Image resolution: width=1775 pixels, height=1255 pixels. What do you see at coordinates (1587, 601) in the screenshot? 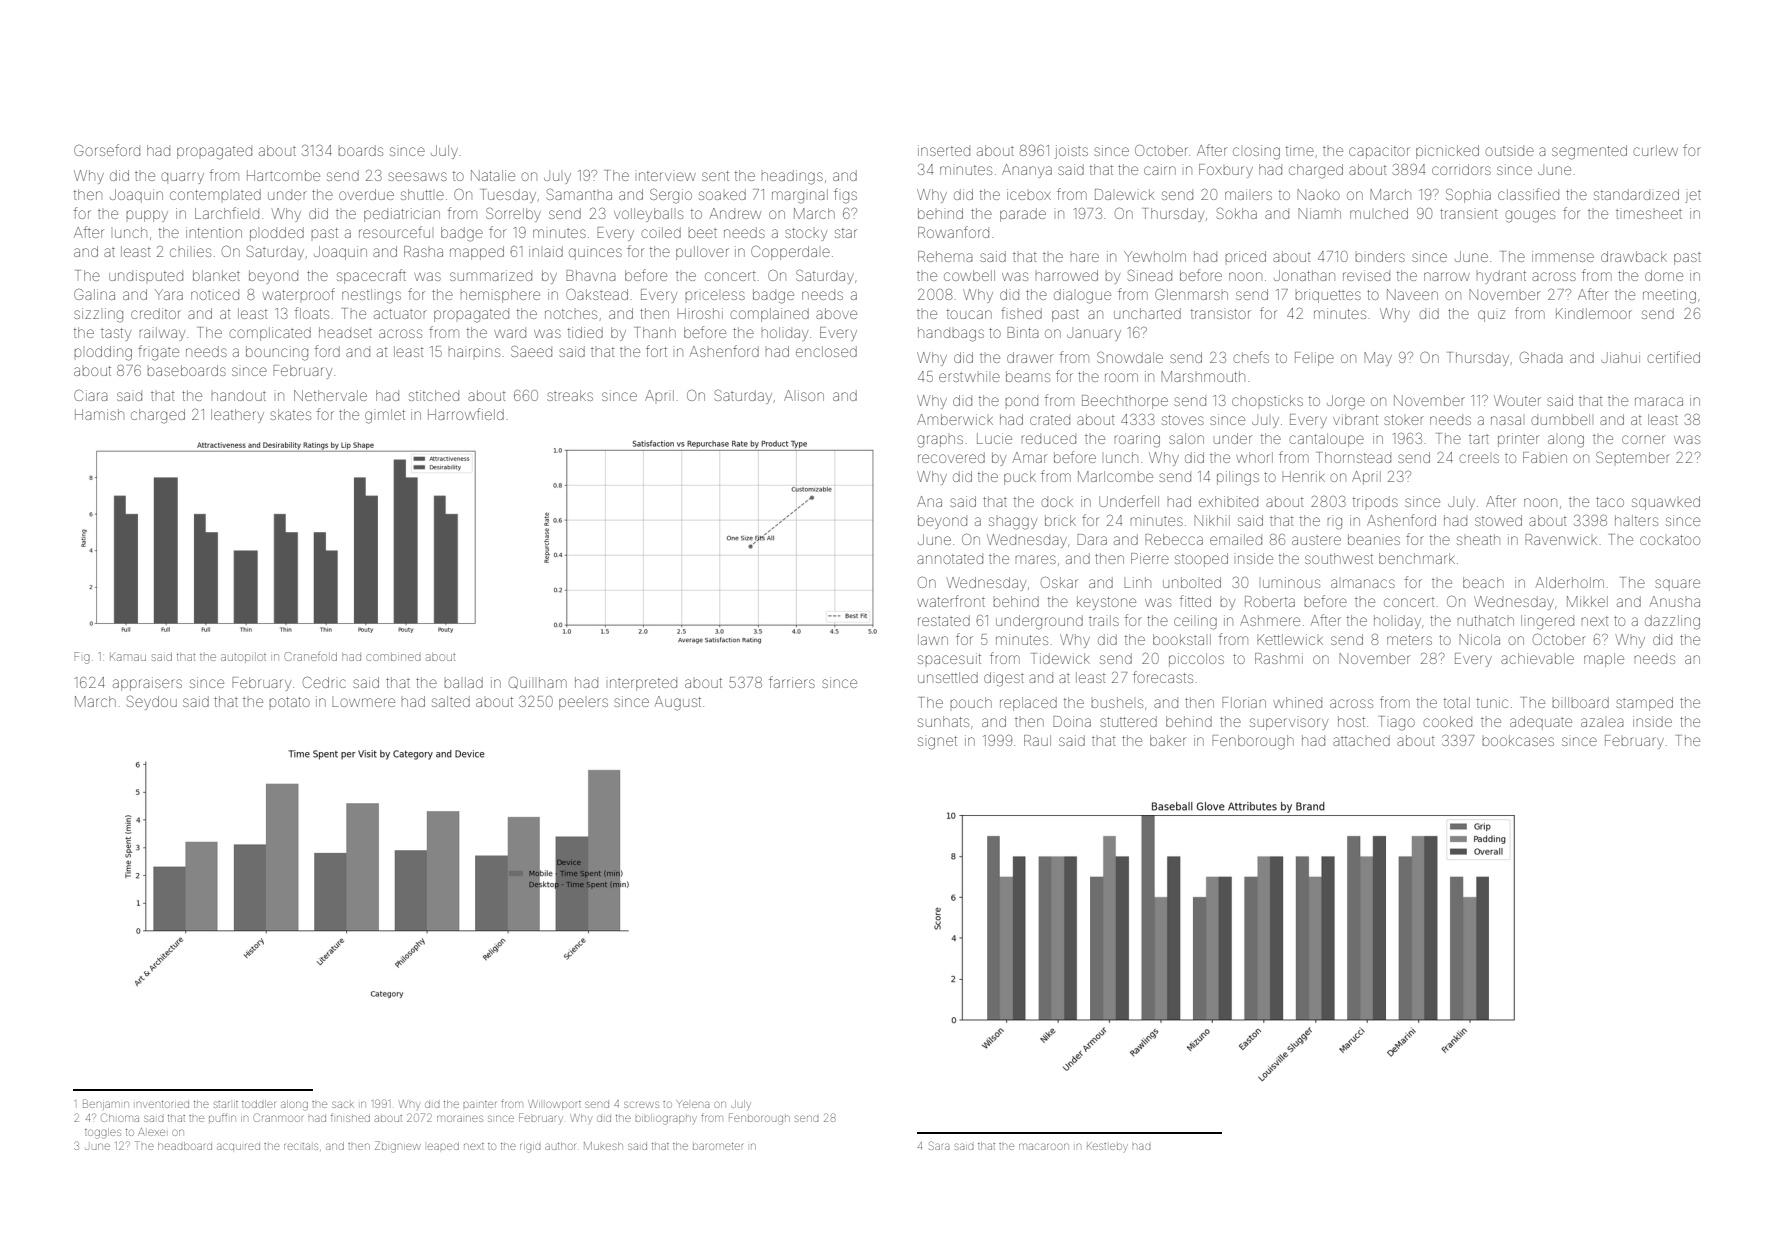
I see `Mikkel` at bounding box center [1587, 601].
